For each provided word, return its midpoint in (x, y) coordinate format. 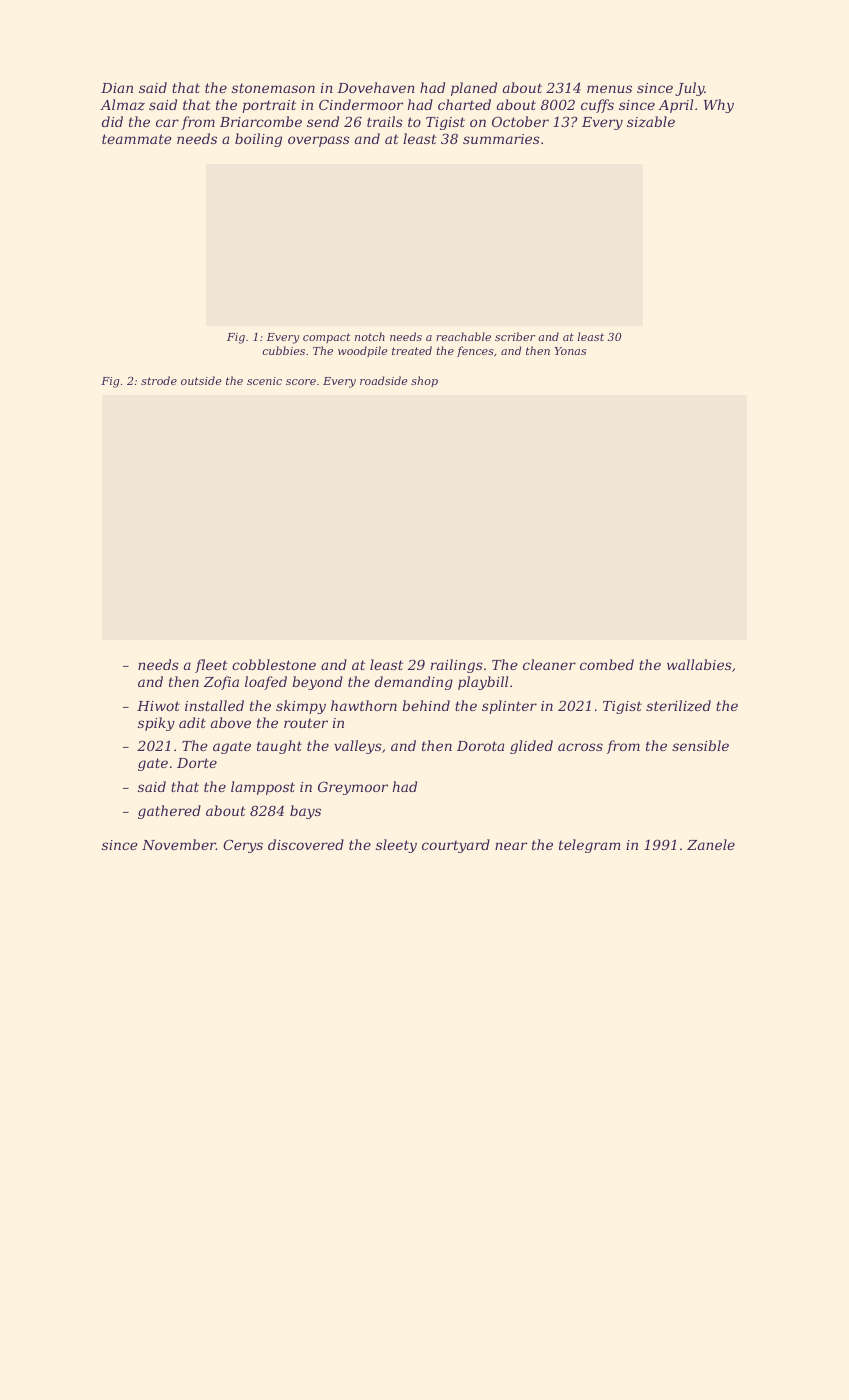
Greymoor (353, 788)
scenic (264, 381)
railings (457, 666)
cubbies (284, 350)
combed (607, 664)
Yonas (570, 351)
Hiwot (158, 706)
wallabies (699, 664)
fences (475, 351)
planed (474, 89)
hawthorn (364, 705)
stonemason (273, 88)
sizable (651, 122)
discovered (306, 844)
